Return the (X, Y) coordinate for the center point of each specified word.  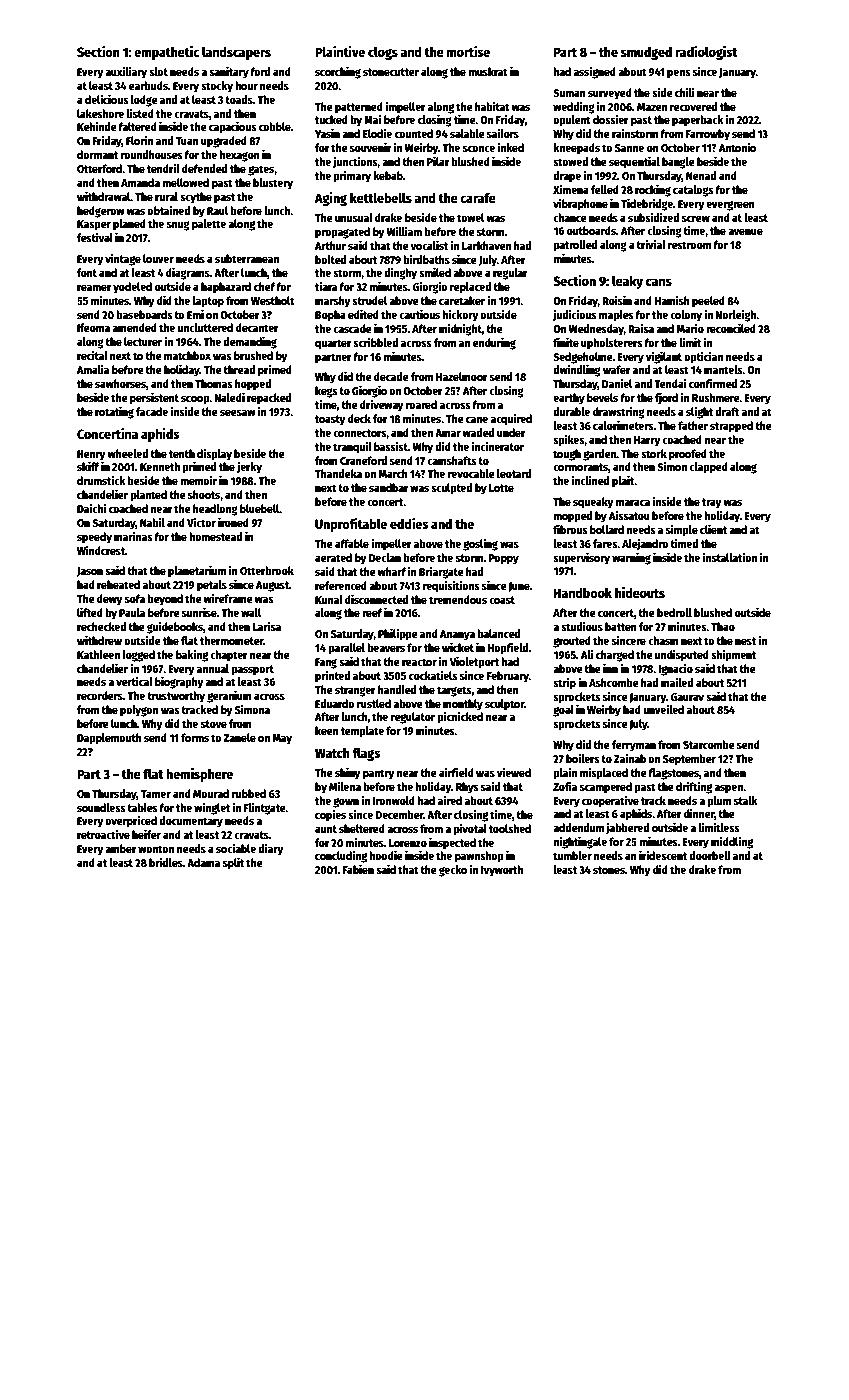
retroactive (103, 834)
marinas (133, 536)
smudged (646, 53)
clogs (383, 53)
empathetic (166, 53)
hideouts (640, 592)
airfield (456, 772)
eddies (409, 523)
